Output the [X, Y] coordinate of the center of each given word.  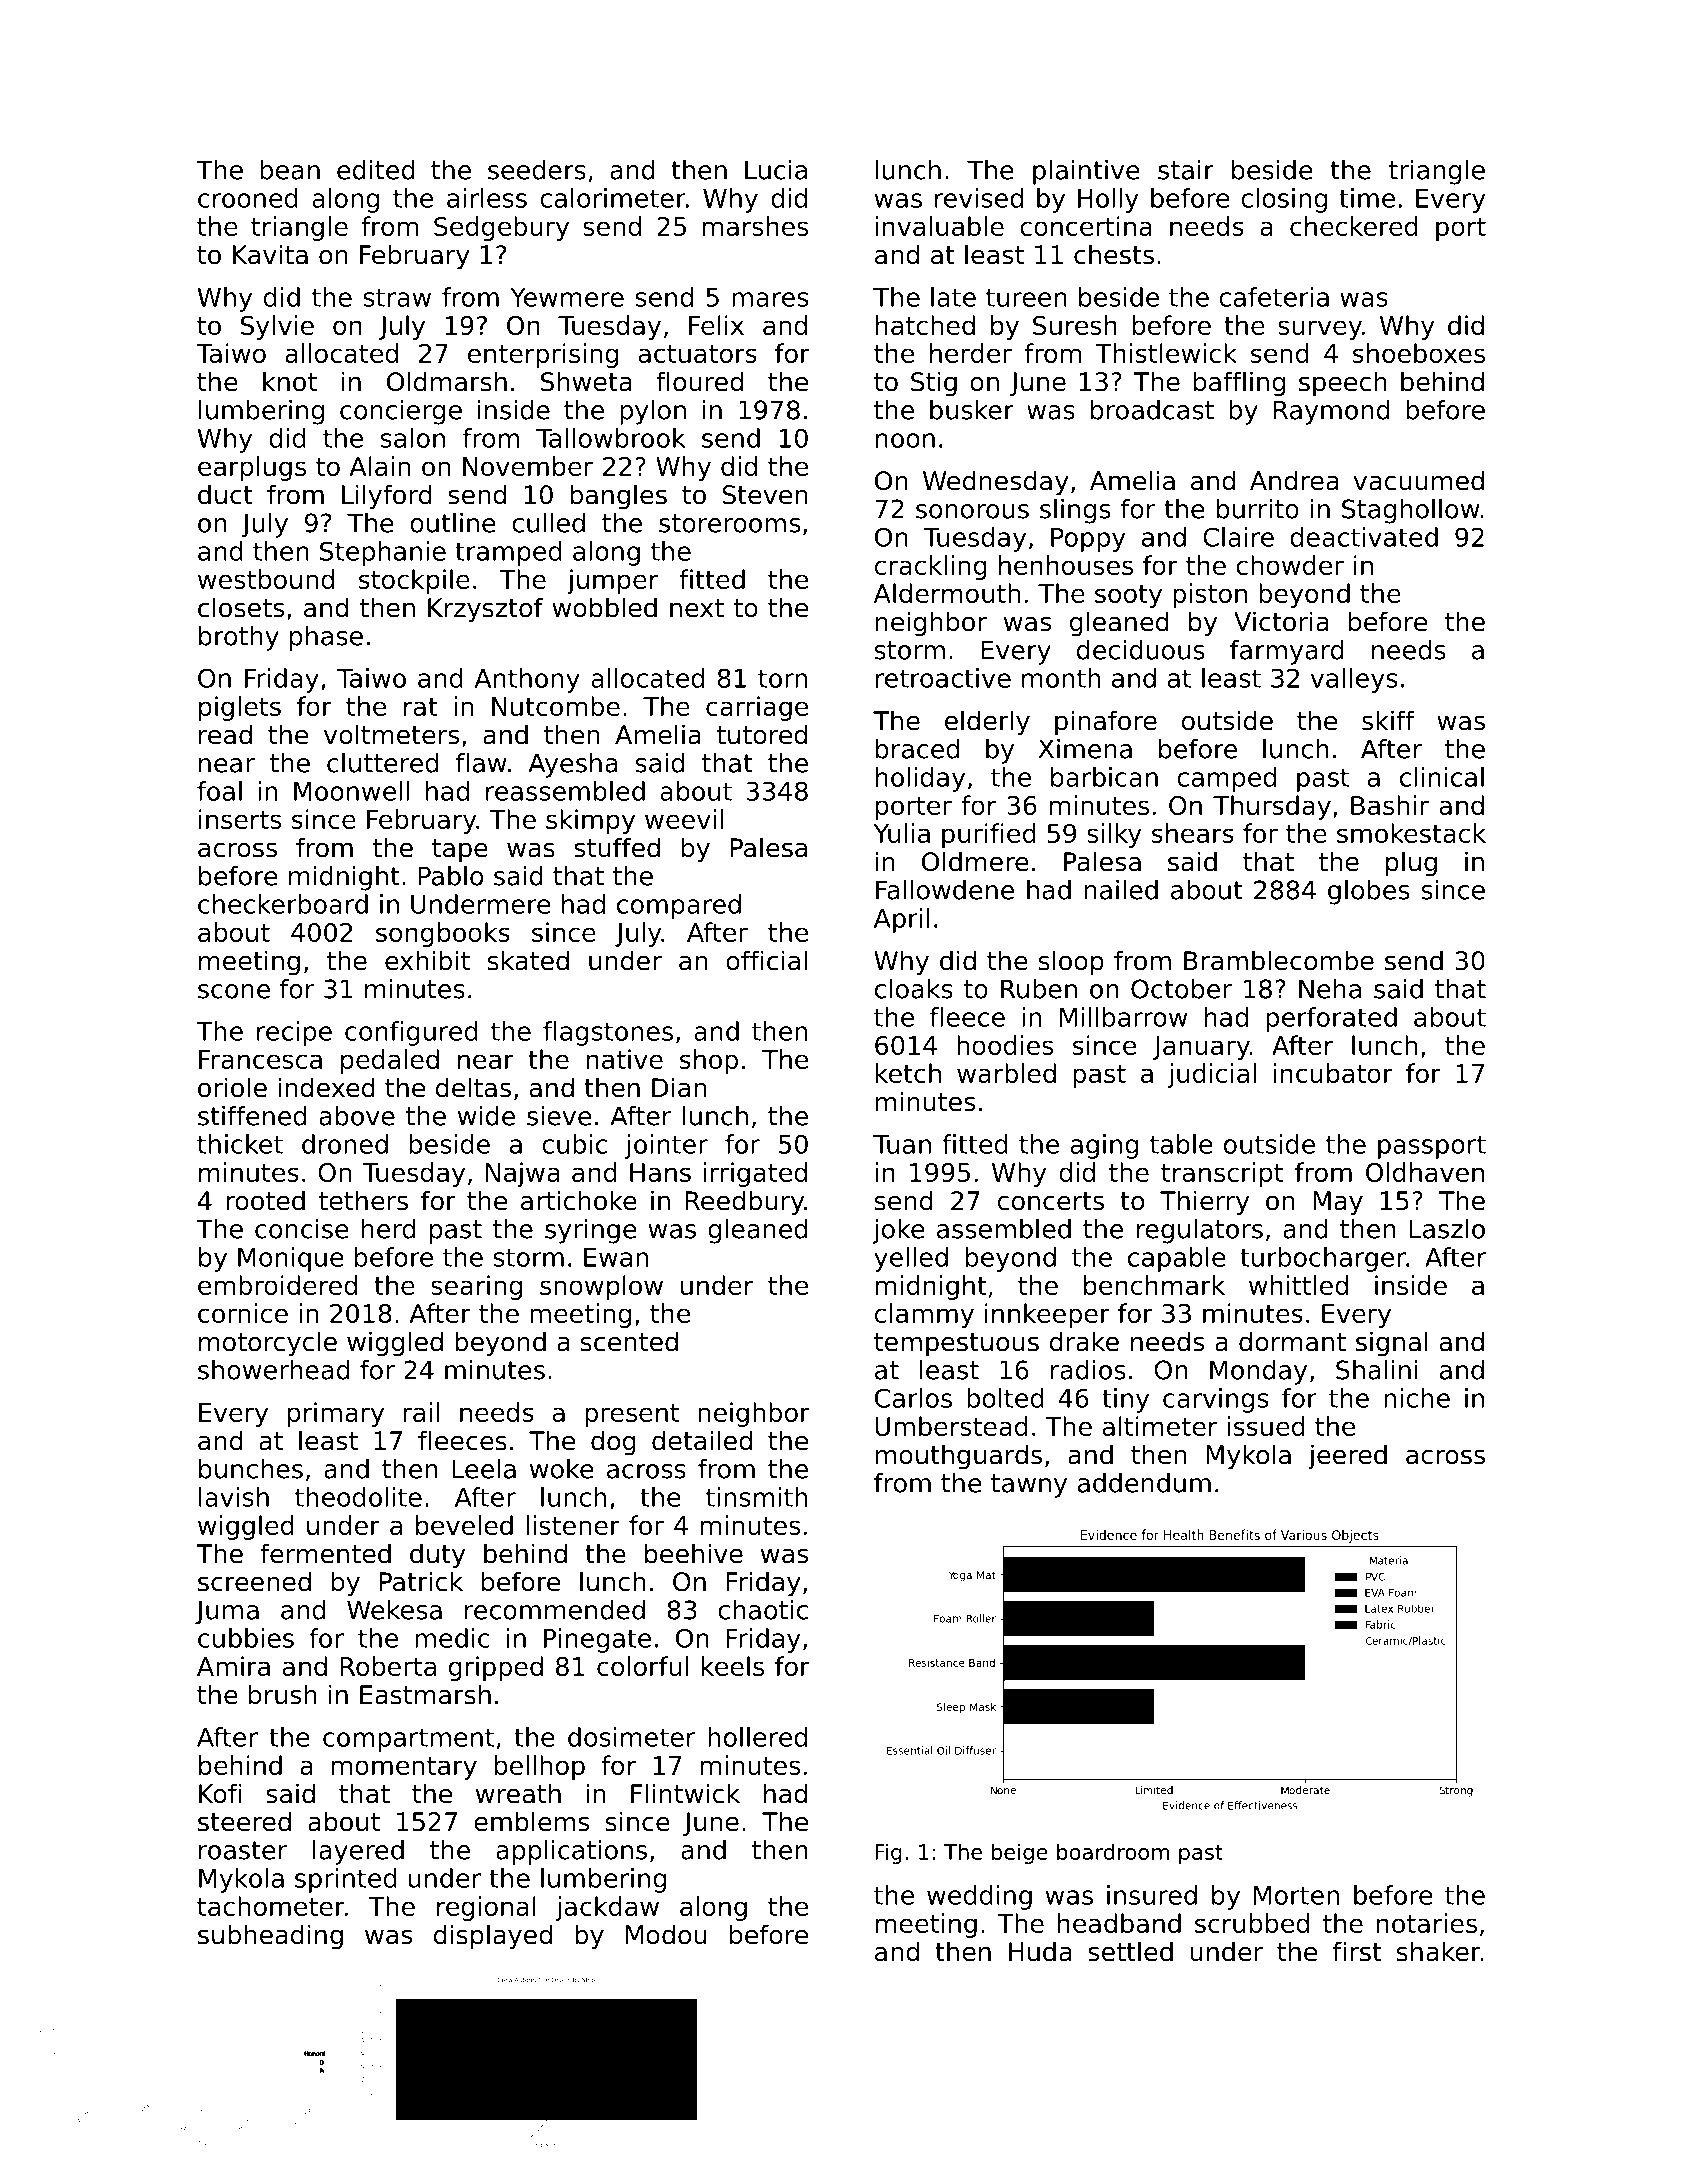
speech [1343, 384]
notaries [1427, 1923]
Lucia [776, 170]
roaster [243, 1850]
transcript [1222, 1174]
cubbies [246, 1638]
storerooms [729, 523]
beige [1020, 1853]
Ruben [1039, 989]
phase [326, 638]
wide [486, 1116]
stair [1186, 170]
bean [290, 170]
